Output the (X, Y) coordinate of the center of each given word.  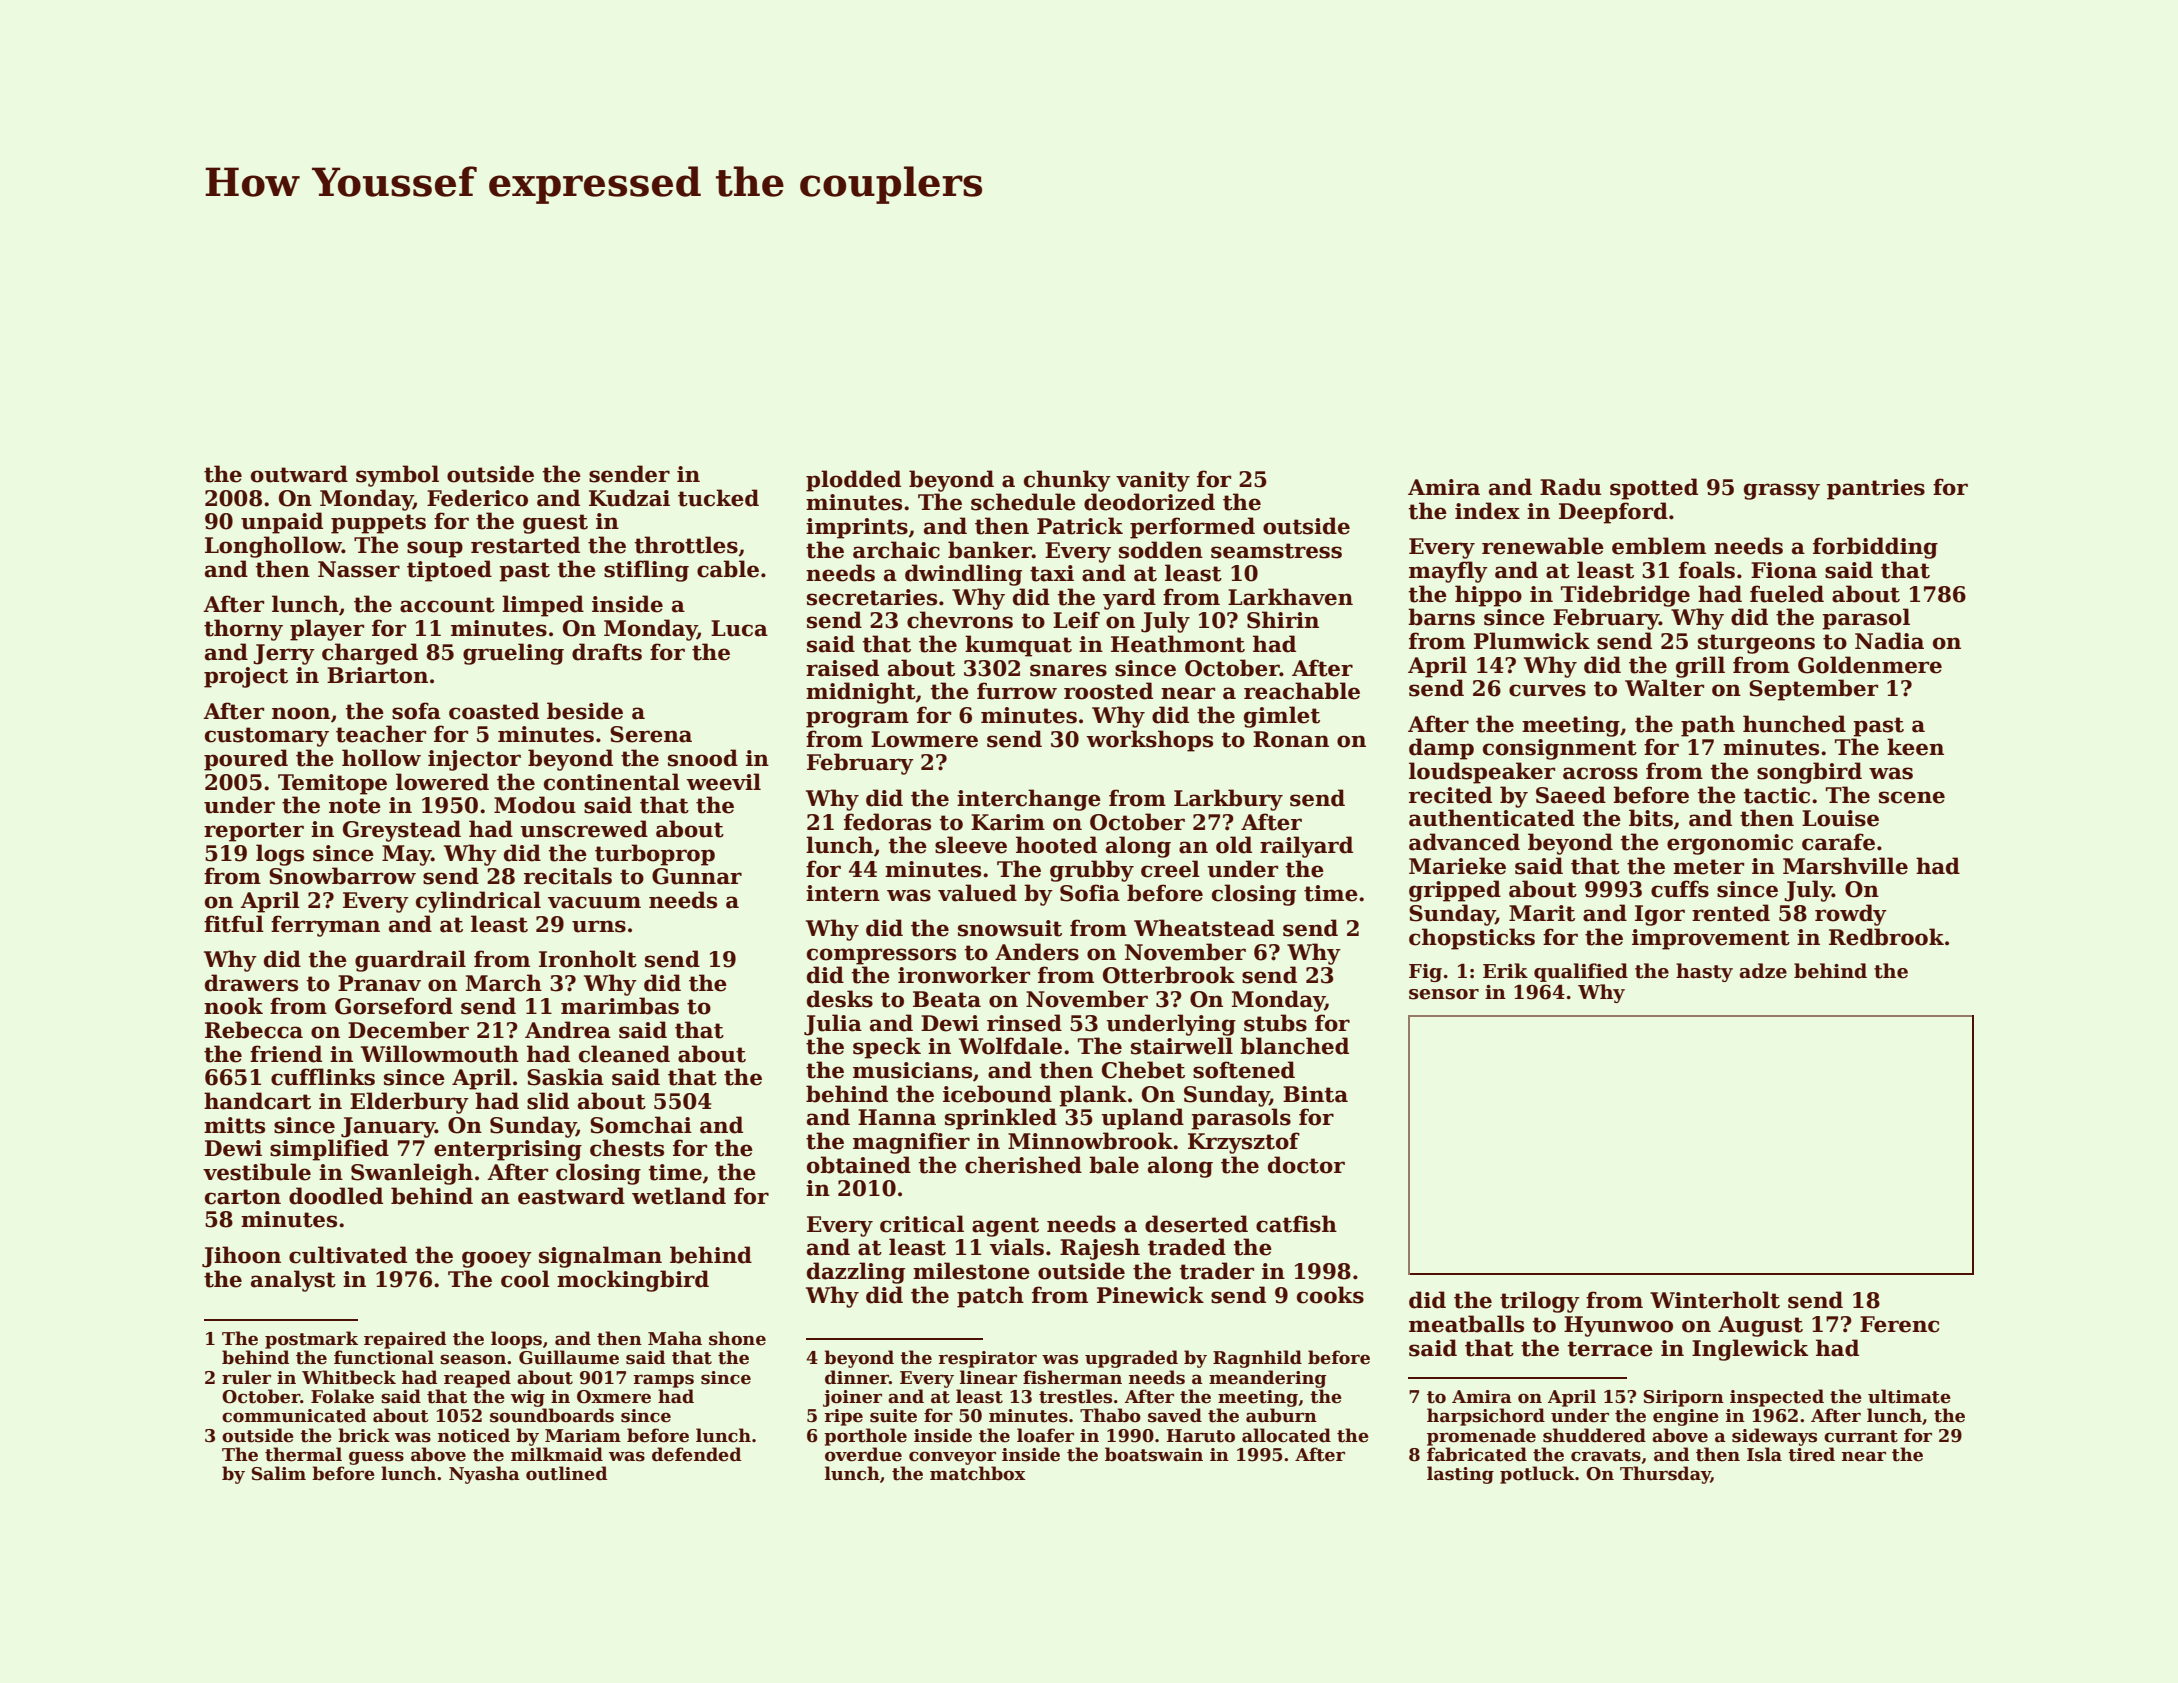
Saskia (565, 1077)
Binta (1315, 1094)
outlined (566, 1473)
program (857, 719)
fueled (1787, 594)
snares (1068, 670)
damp (1441, 749)
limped (543, 606)
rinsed (1024, 1023)
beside (585, 711)
